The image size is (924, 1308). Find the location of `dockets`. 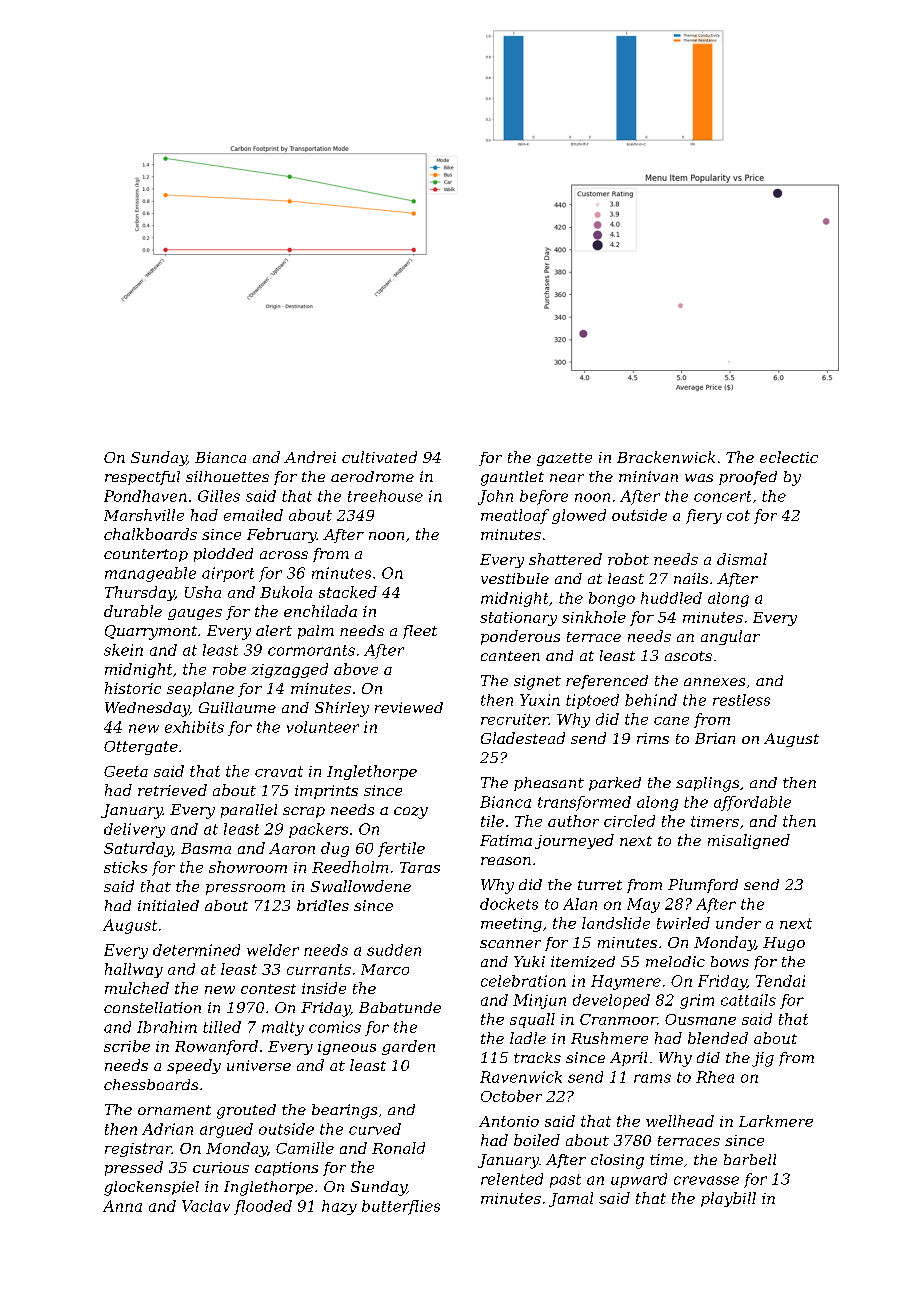

dockets is located at coordinates (509, 904).
